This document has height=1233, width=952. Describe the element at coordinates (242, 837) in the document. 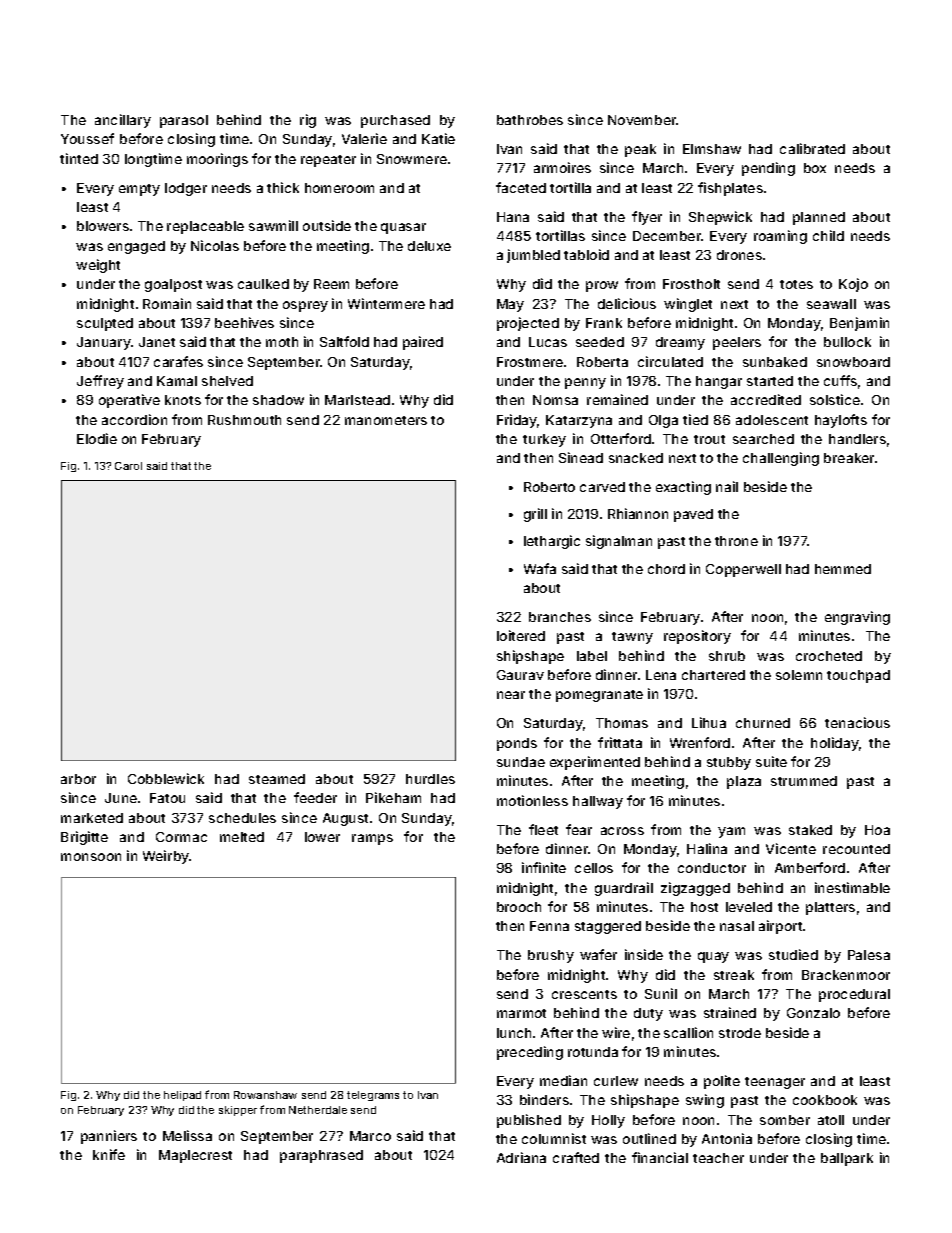

I see `melted` at that location.
